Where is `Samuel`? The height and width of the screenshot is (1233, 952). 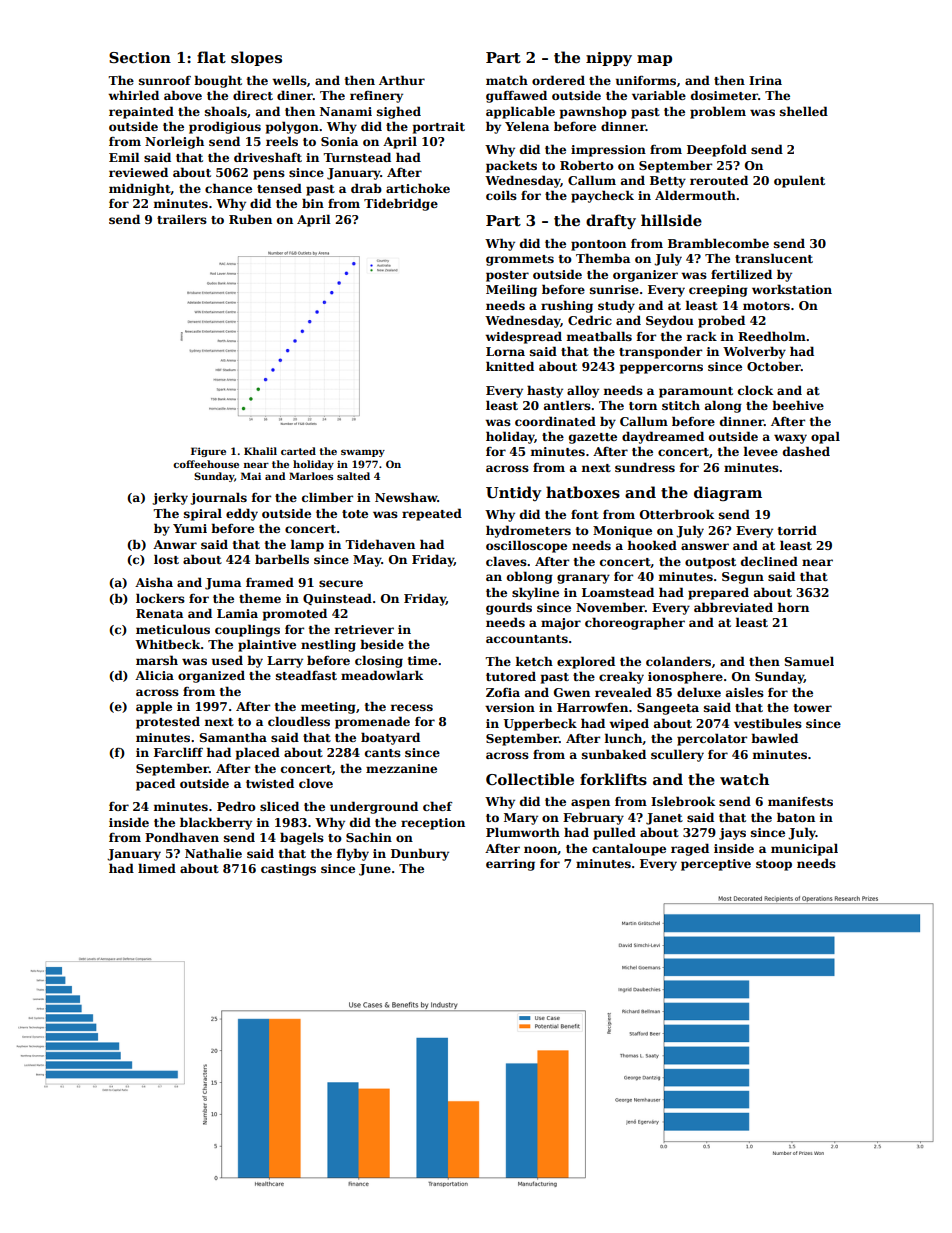
Samuel is located at coordinates (809, 661).
